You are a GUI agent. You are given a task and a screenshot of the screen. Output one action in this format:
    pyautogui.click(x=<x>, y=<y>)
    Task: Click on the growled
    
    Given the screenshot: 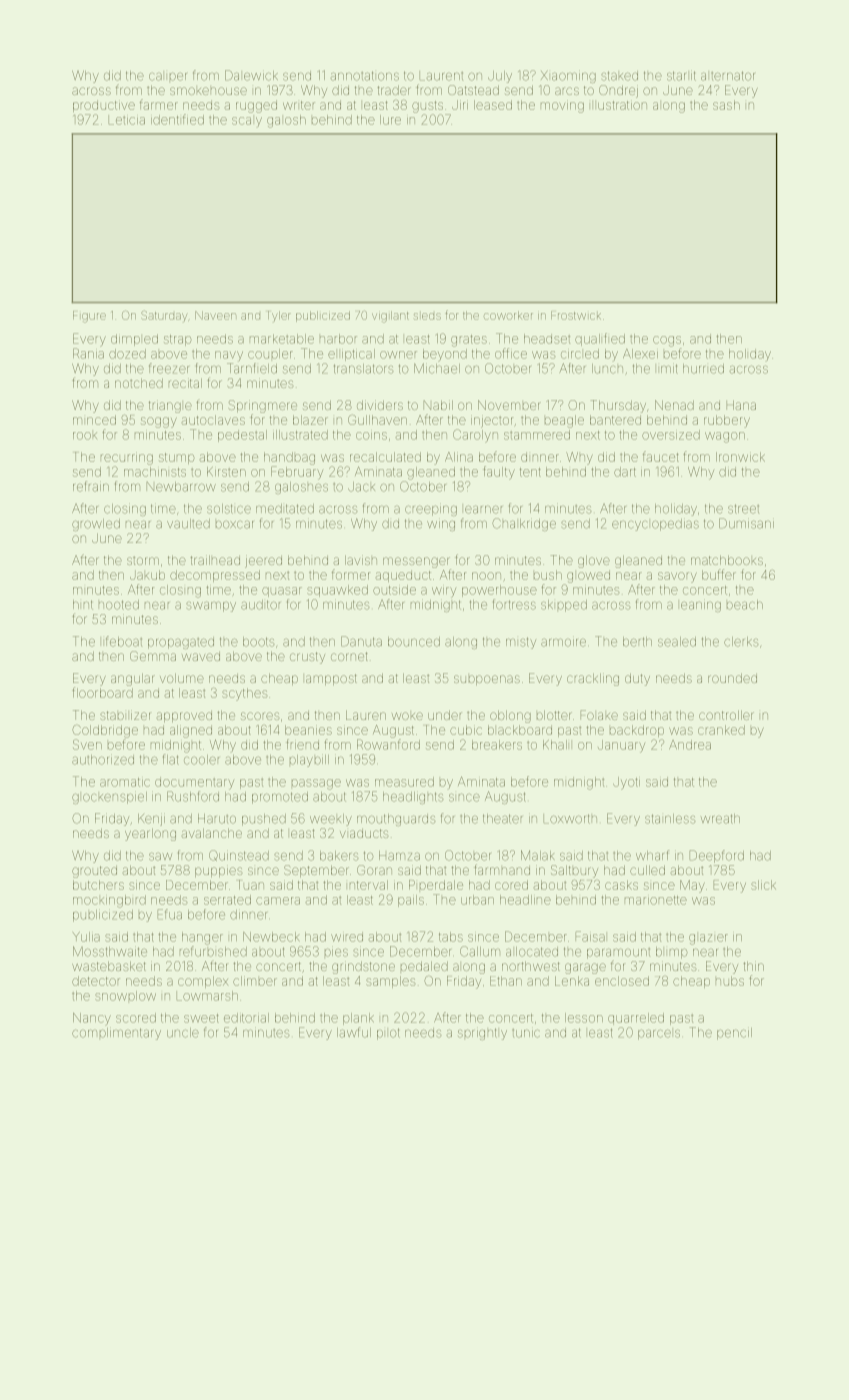 What is the action you would take?
    pyautogui.click(x=96, y=525)
